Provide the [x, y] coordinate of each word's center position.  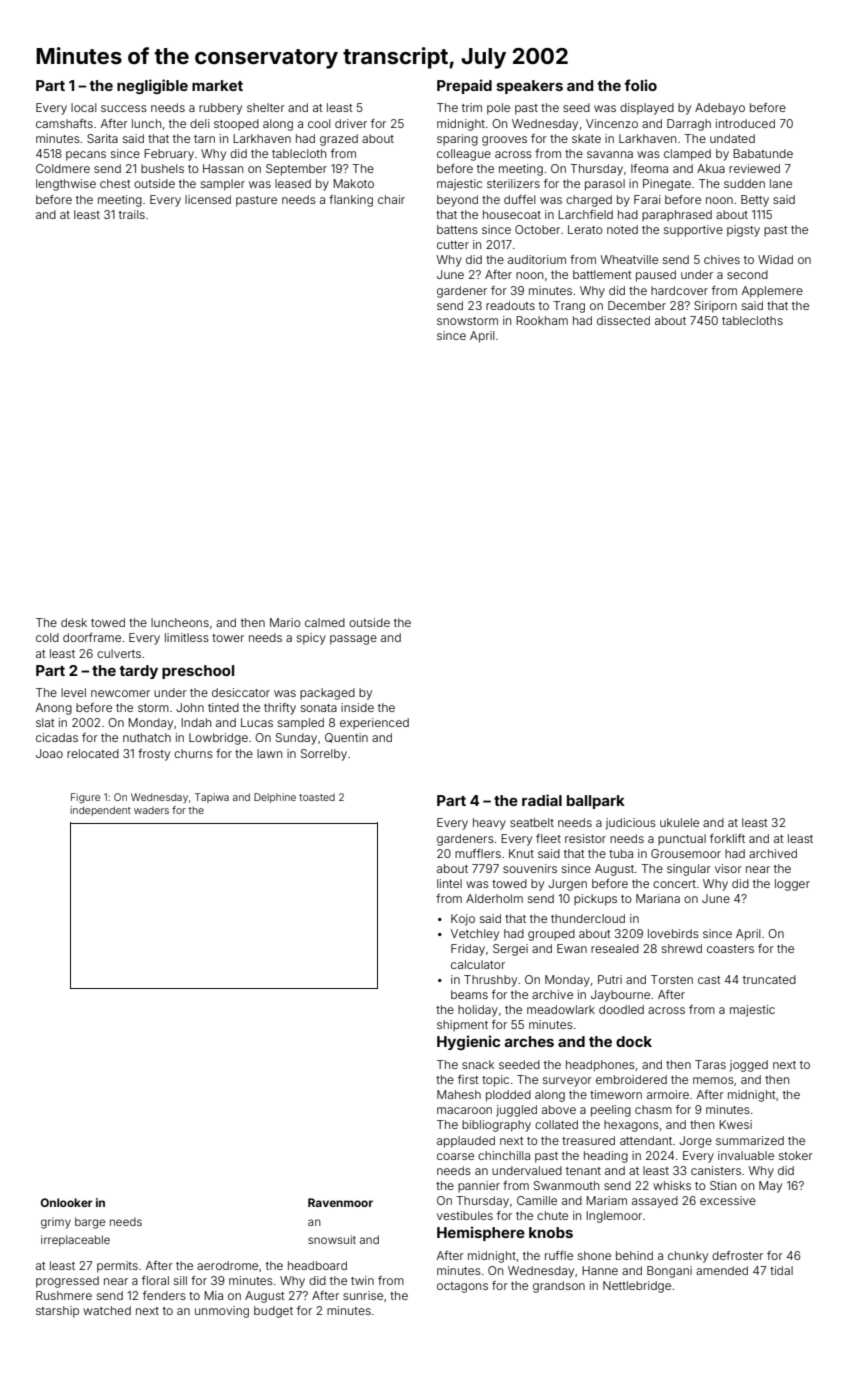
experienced [374, 724]
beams [469, 994]
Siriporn [715, 307]
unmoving [222, 1312]
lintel [449, 883]
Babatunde [763, 153]
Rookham [542, 320]
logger [792, 885]
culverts [119, 653]
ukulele [679, 822]
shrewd [682, 948]
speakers [529, 87]
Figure [85, 798]
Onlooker [67, 1202]
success [124, 108]
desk [74, 622]
